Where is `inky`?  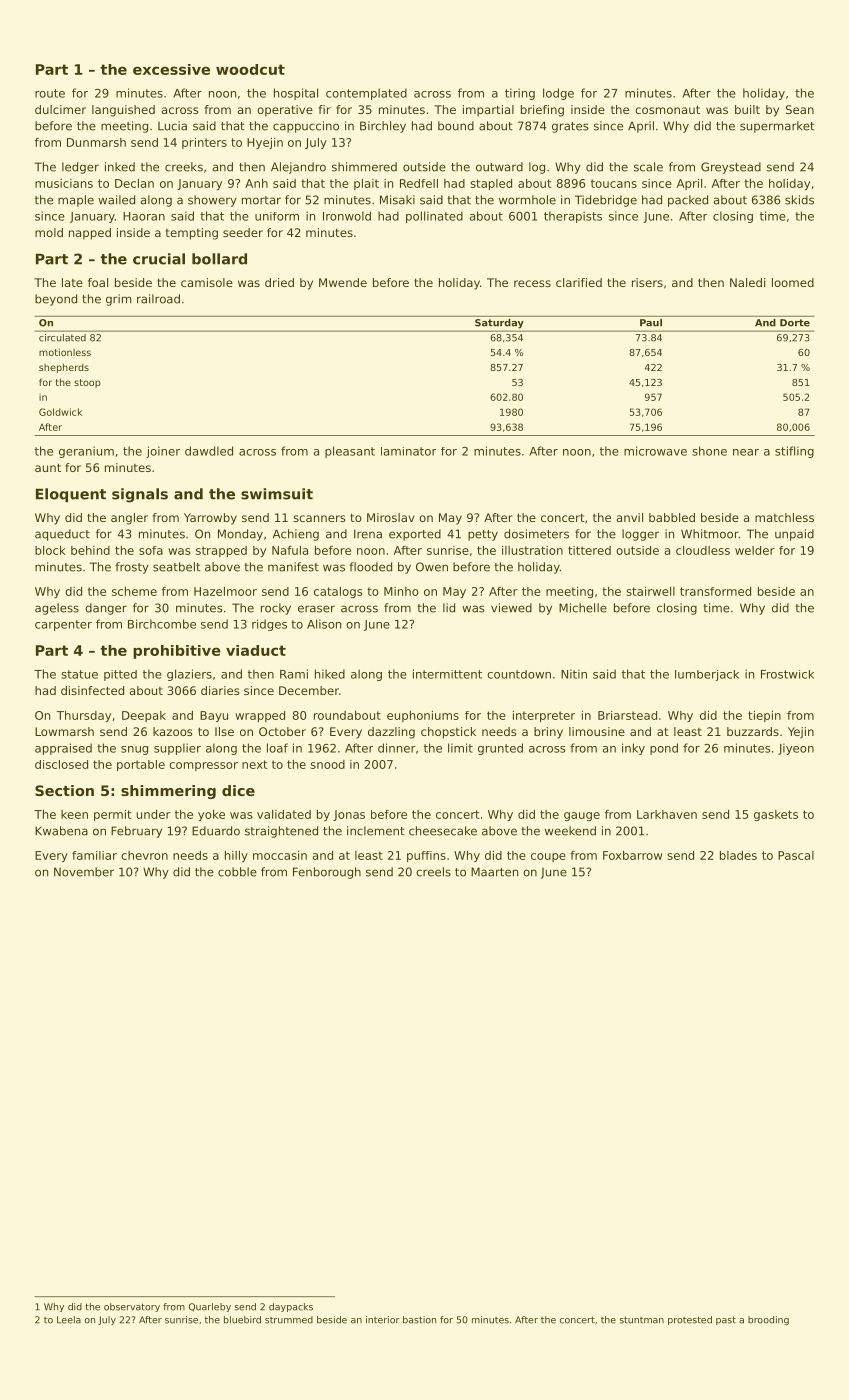 inky is located at coordinates (633, 749).
